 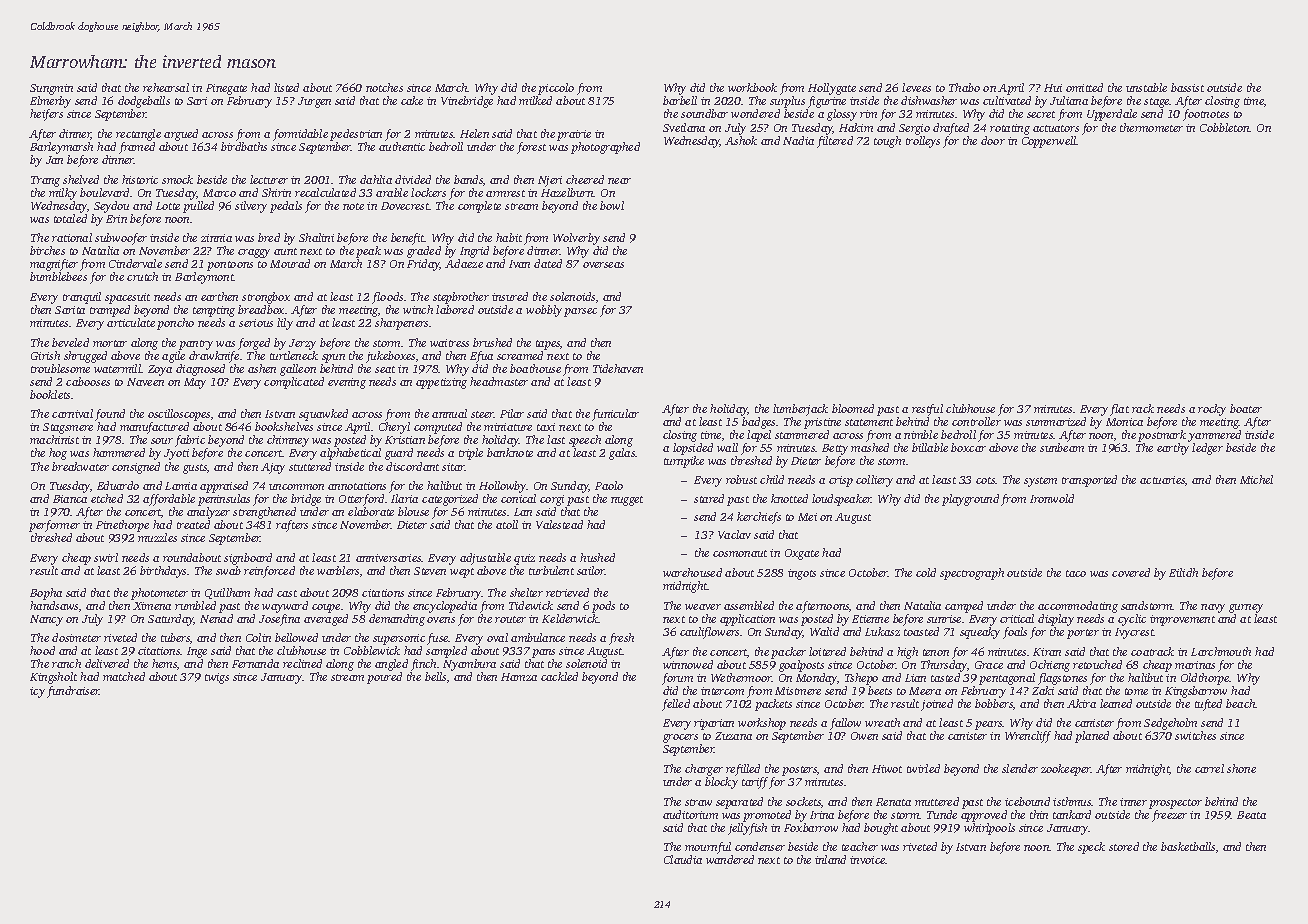 What do you see at coordinates (677, 679) in the document?
I see `forum` at bounding box center [677, 679].
